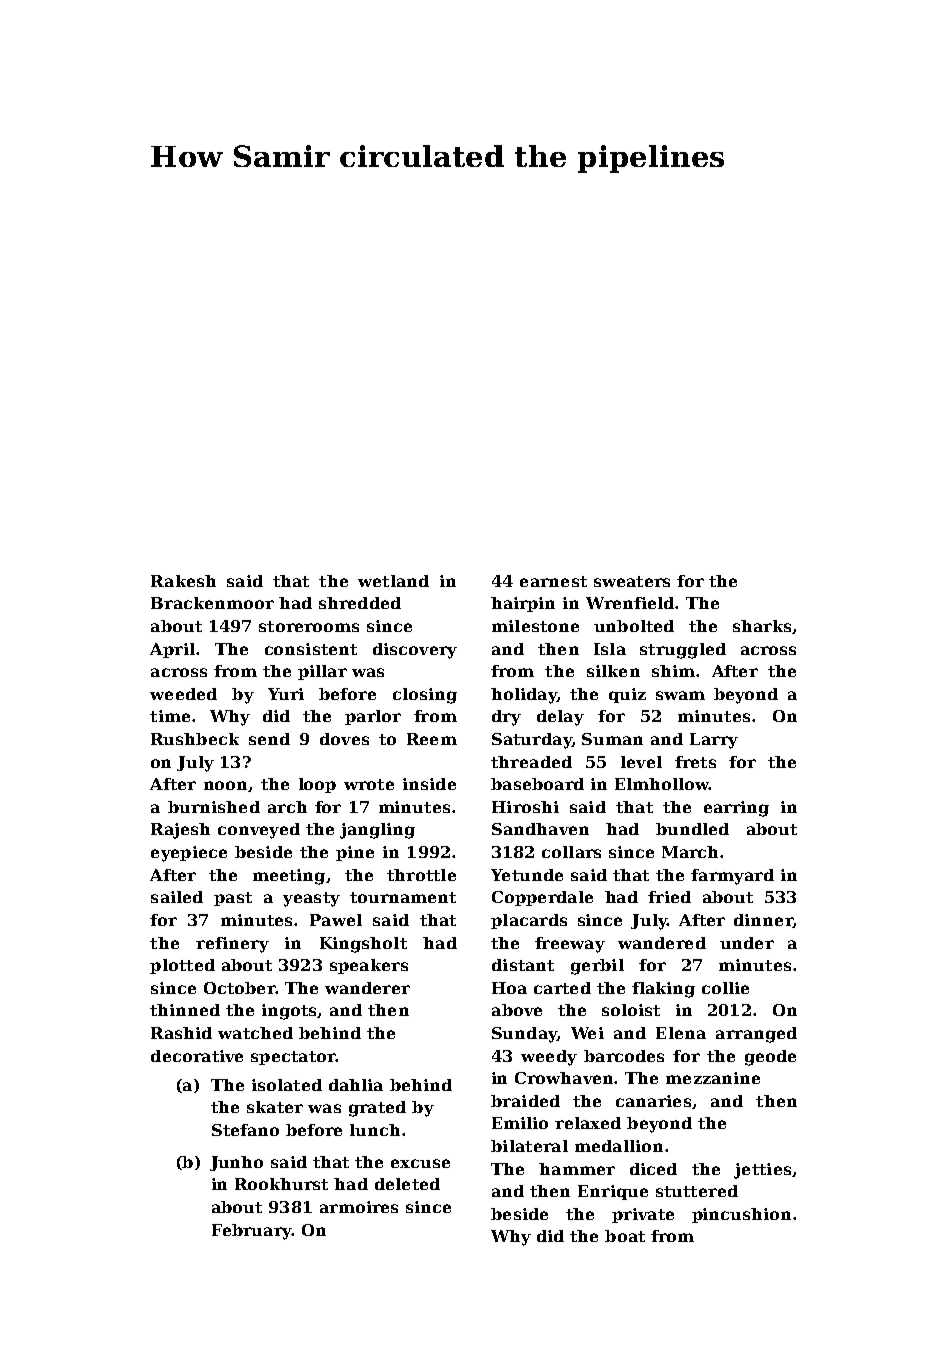 The image size is (948, 1346). What do you see at coordinates (377, 1109) in the page?
I see `grated` at bounding box center [377, 1109].
